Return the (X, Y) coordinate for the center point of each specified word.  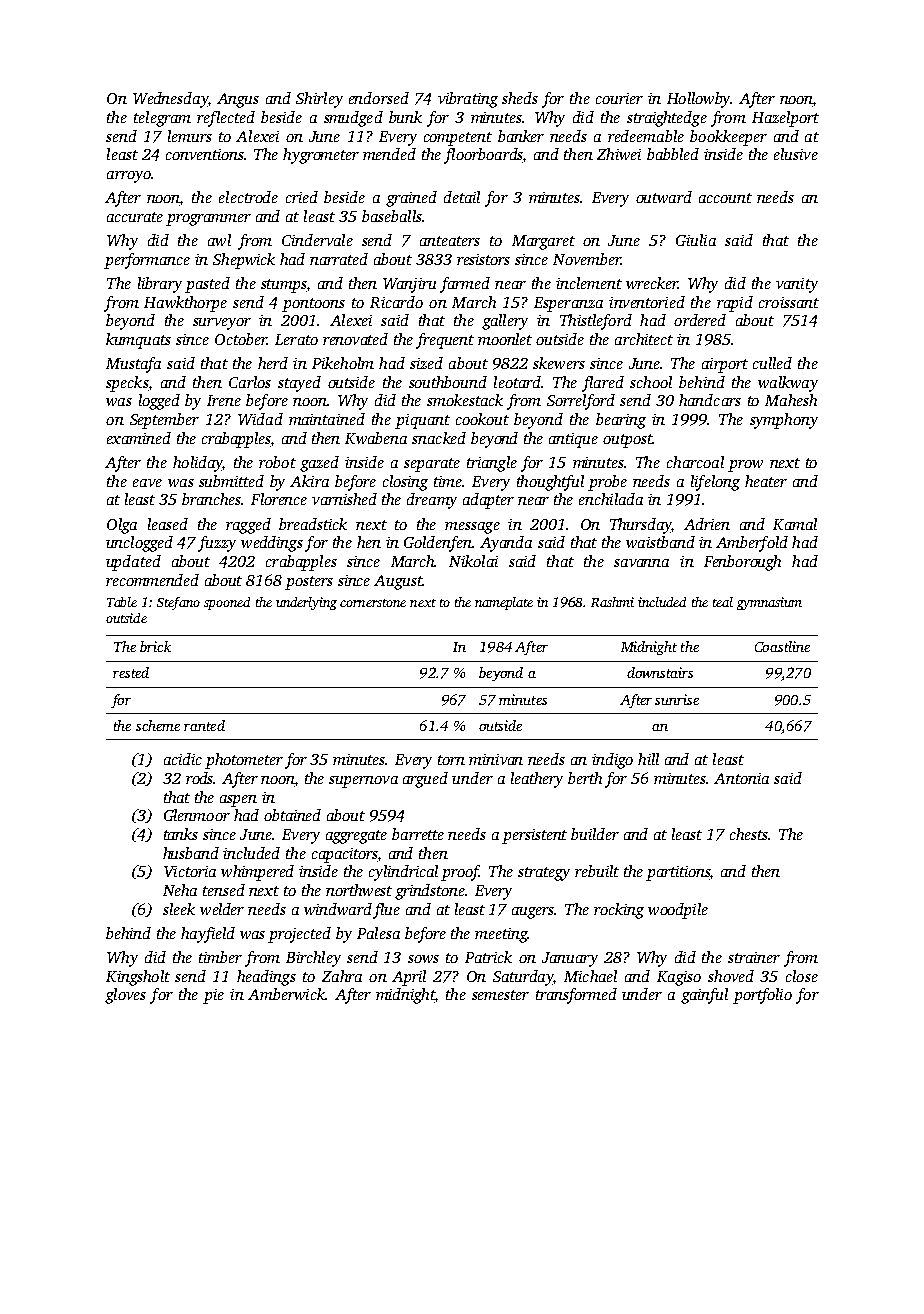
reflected (226, 119)
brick (155, 646)
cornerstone (373, 603)
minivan (496, 759)
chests (749, 834)
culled (772, 363)
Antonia (741, 778)
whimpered (257, 873)
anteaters (450, 241)
